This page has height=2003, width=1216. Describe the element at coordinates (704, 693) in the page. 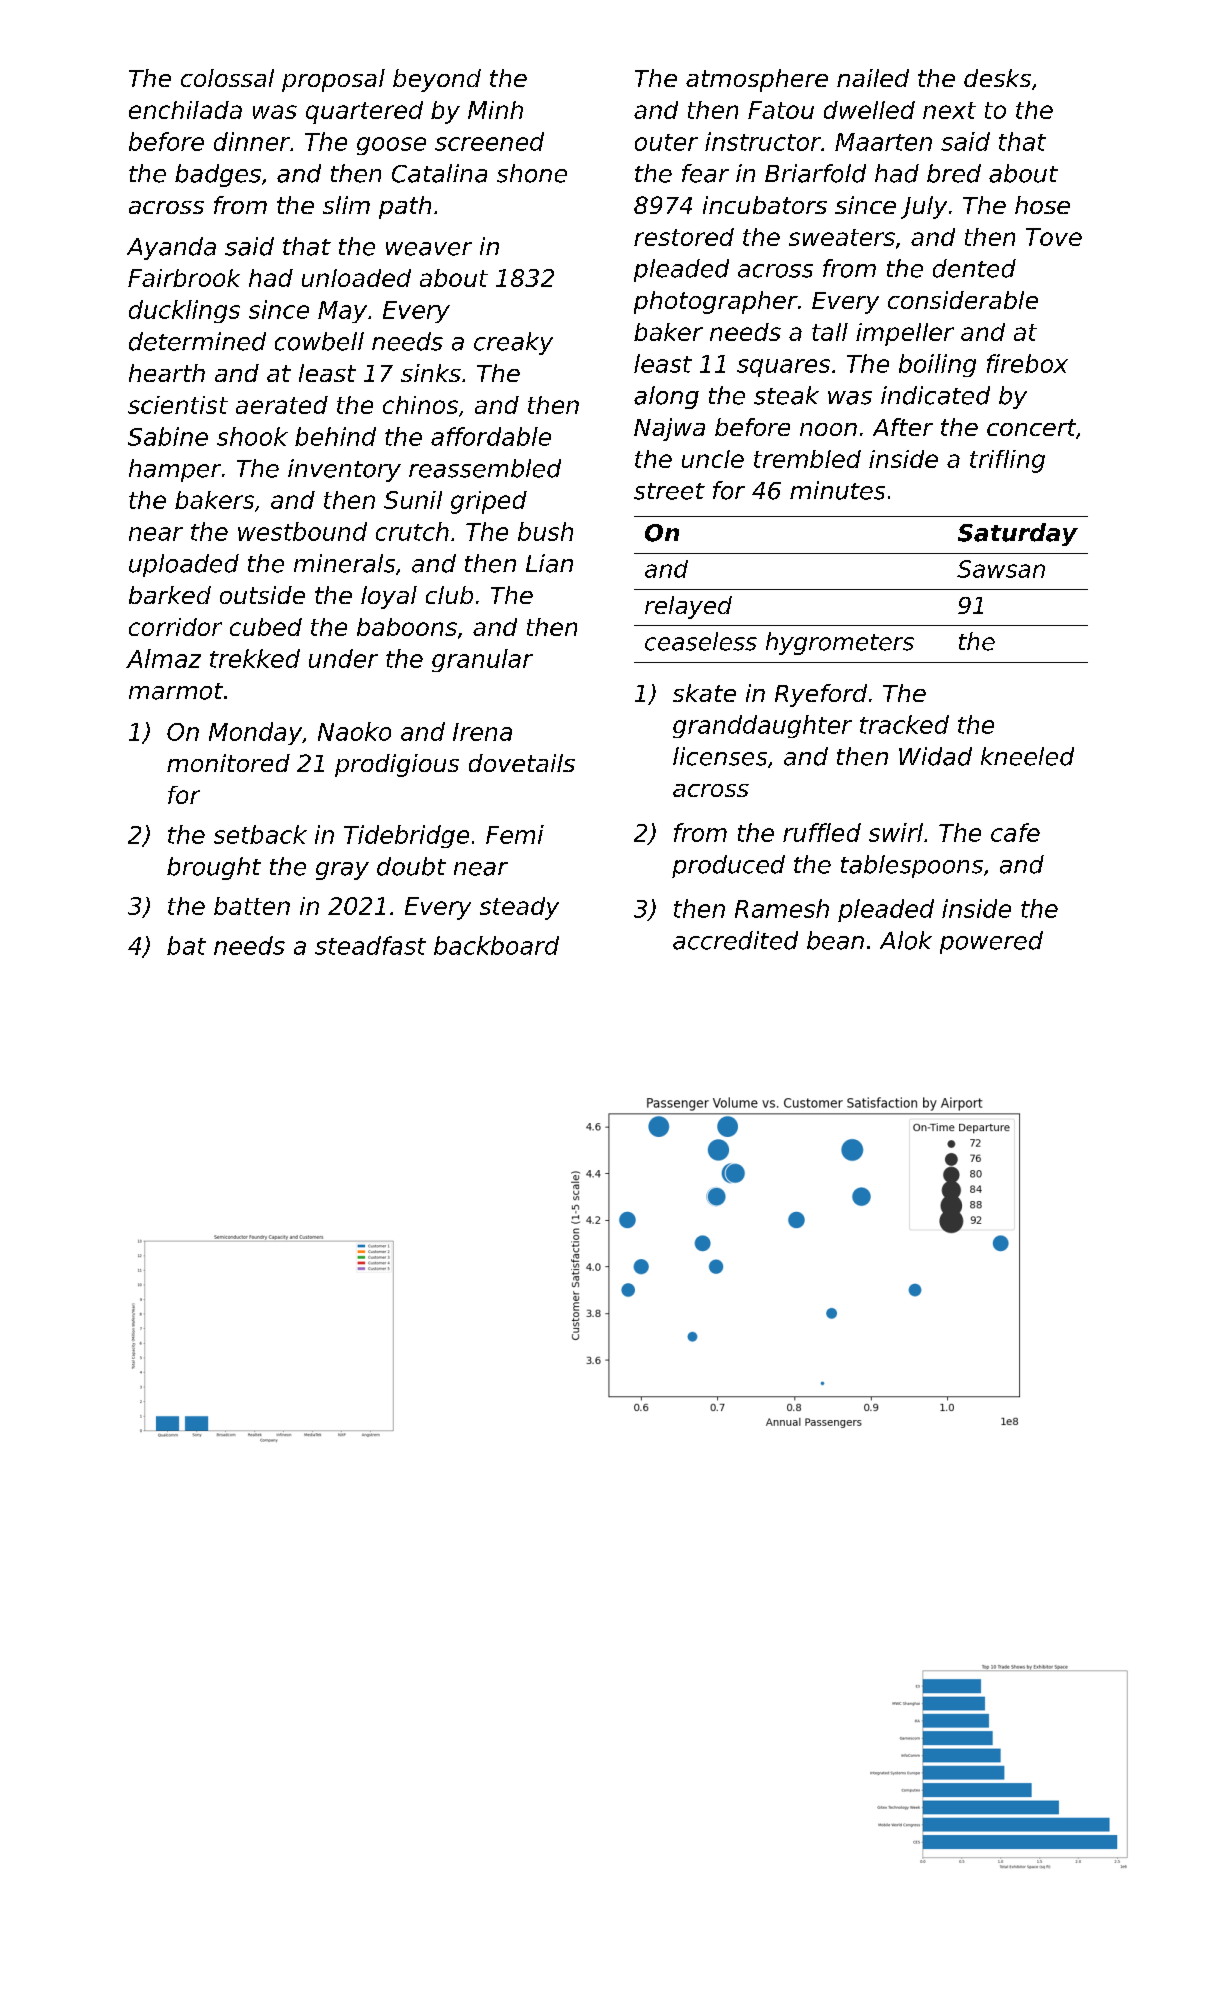

I see `skate` at that location.
